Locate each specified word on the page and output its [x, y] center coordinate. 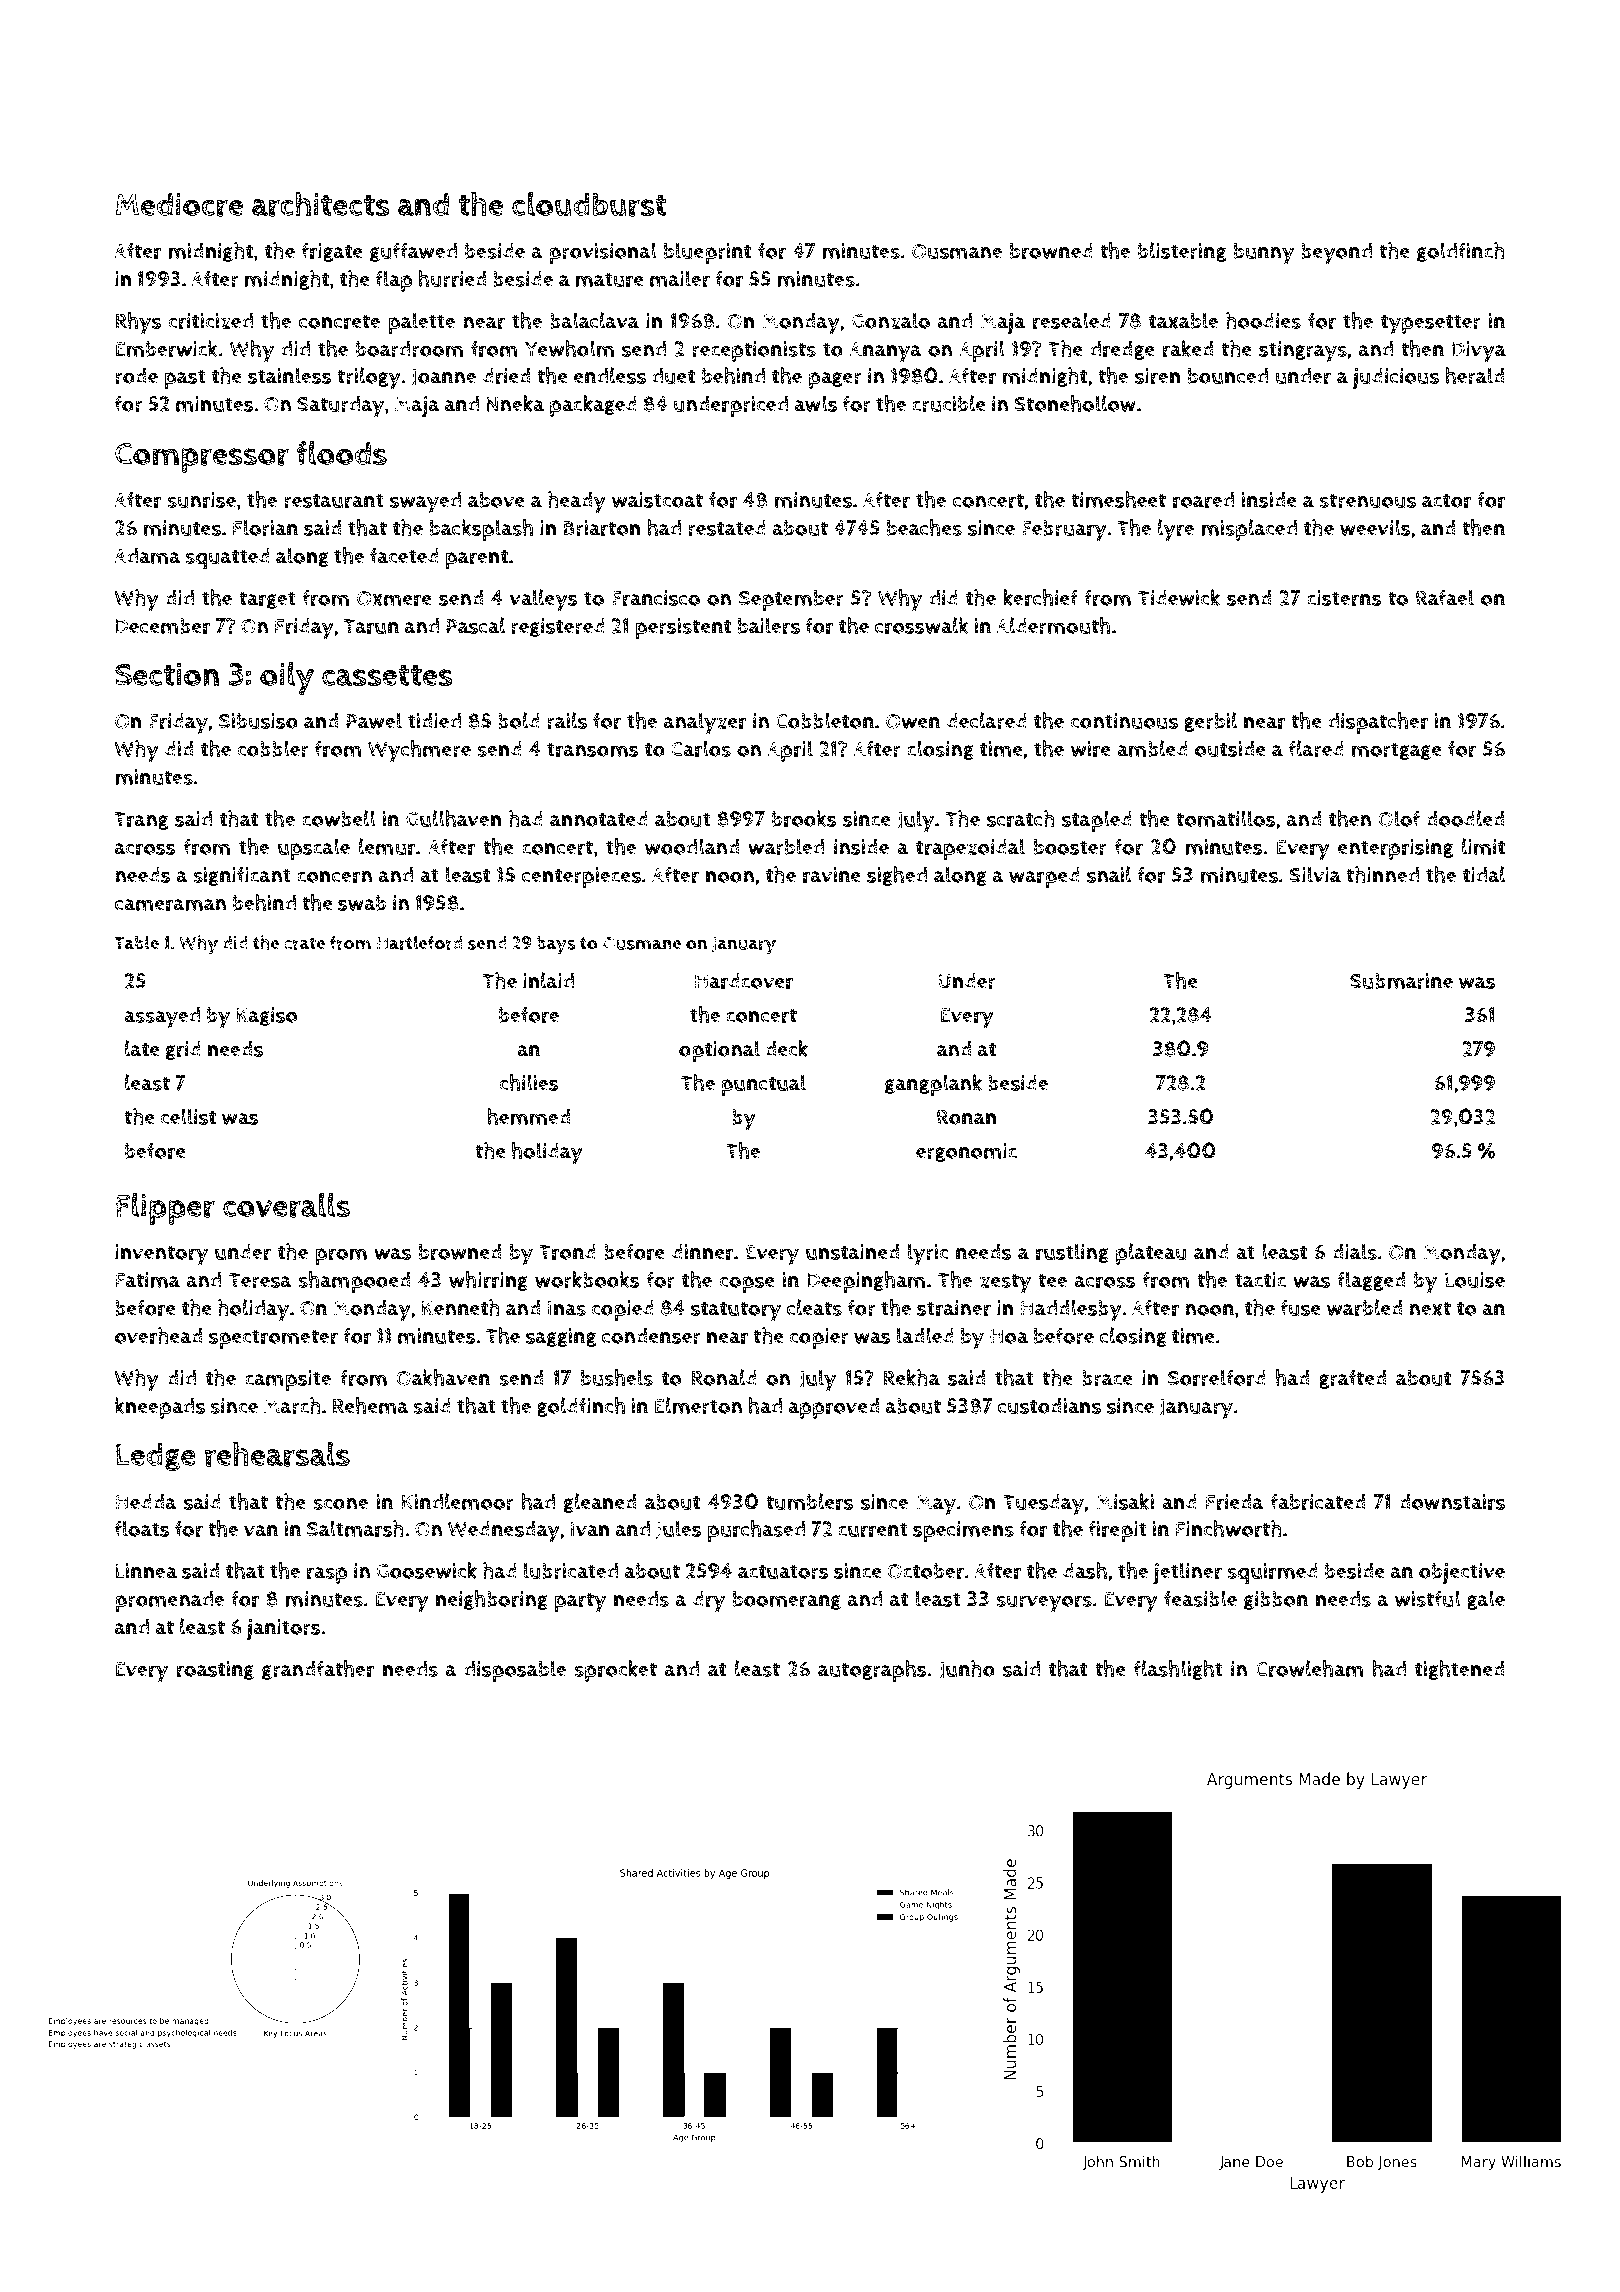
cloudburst [589, 204]
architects [321, 204]
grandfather [318, 1670]
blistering [1182, 252]
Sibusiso [258, 721]
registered [558, 627]
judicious [1395, 378]
